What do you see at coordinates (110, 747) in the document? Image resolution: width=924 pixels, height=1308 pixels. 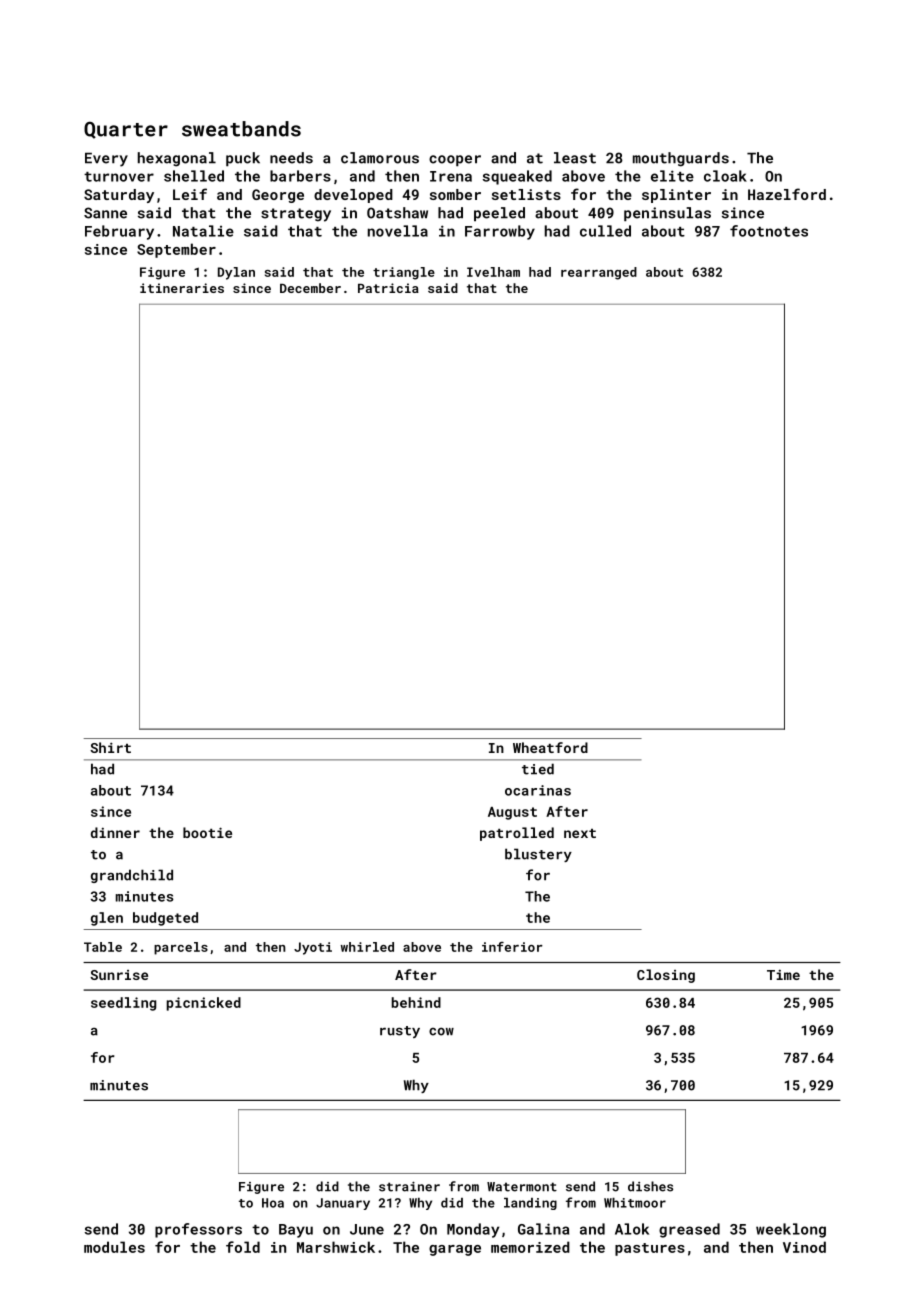 I see `Shirt` at bounding box center [110, 747].
